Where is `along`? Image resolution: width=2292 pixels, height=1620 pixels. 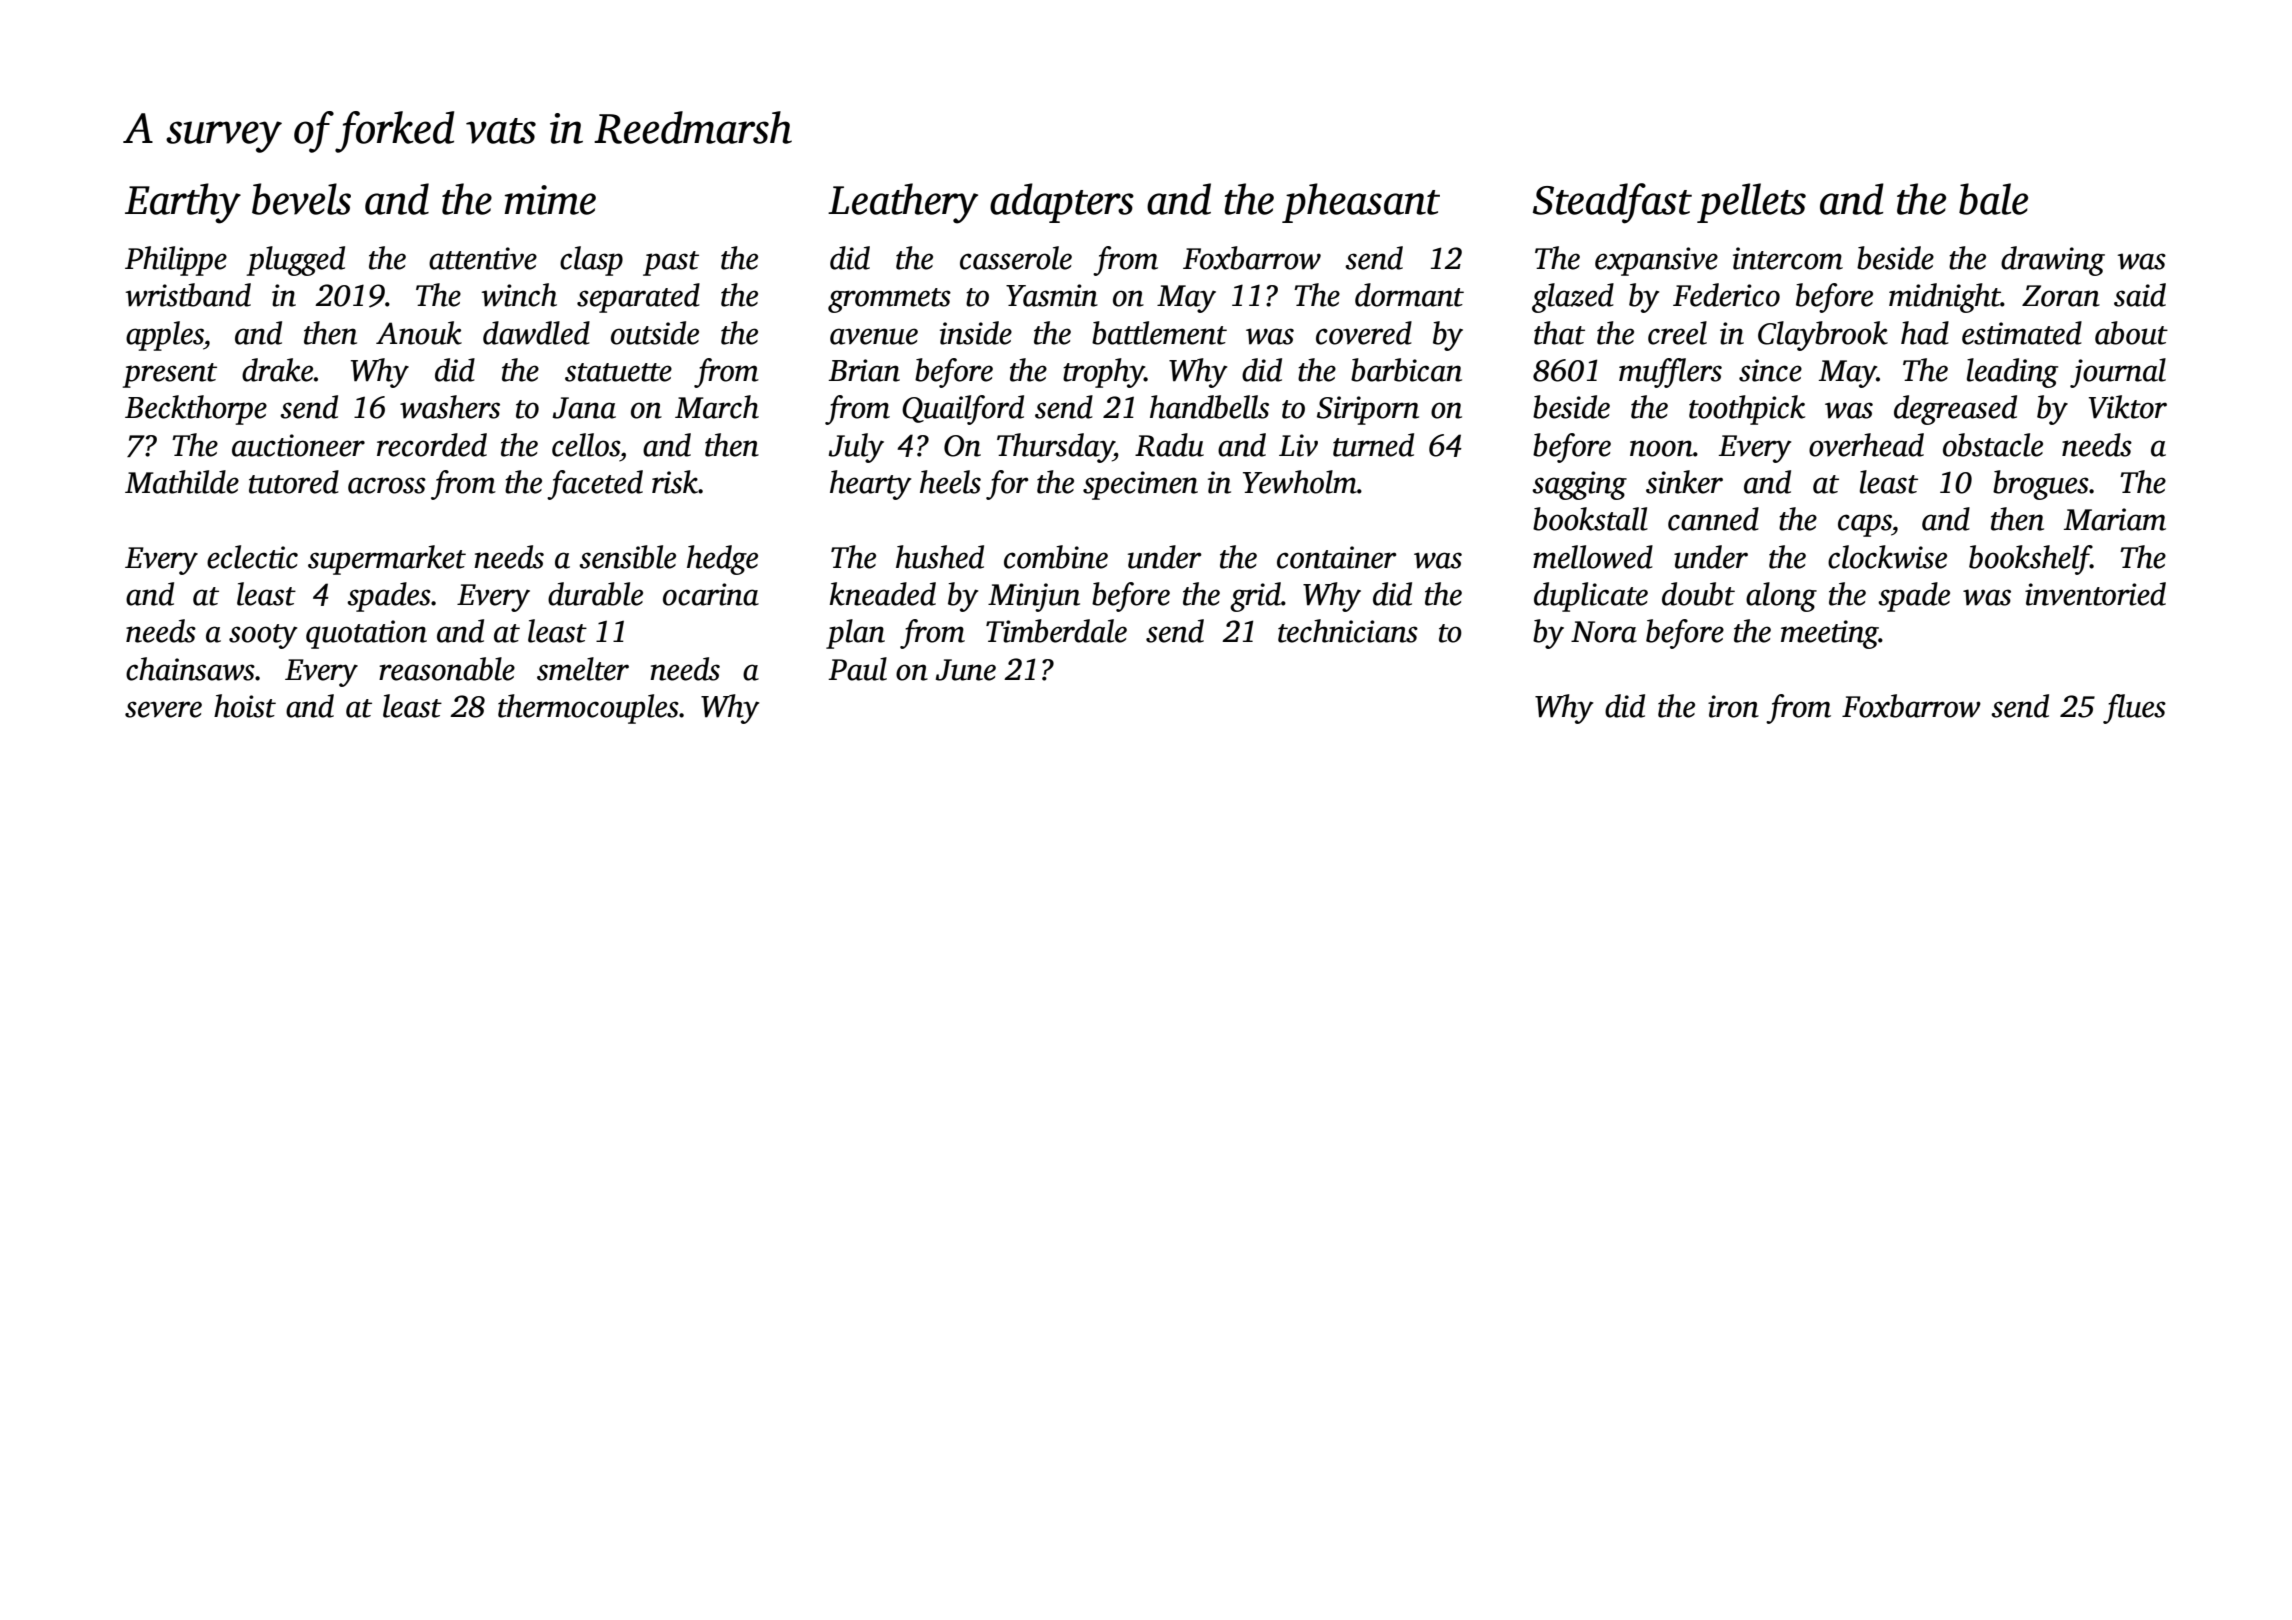
along is located at coordinates (1781, 597).
